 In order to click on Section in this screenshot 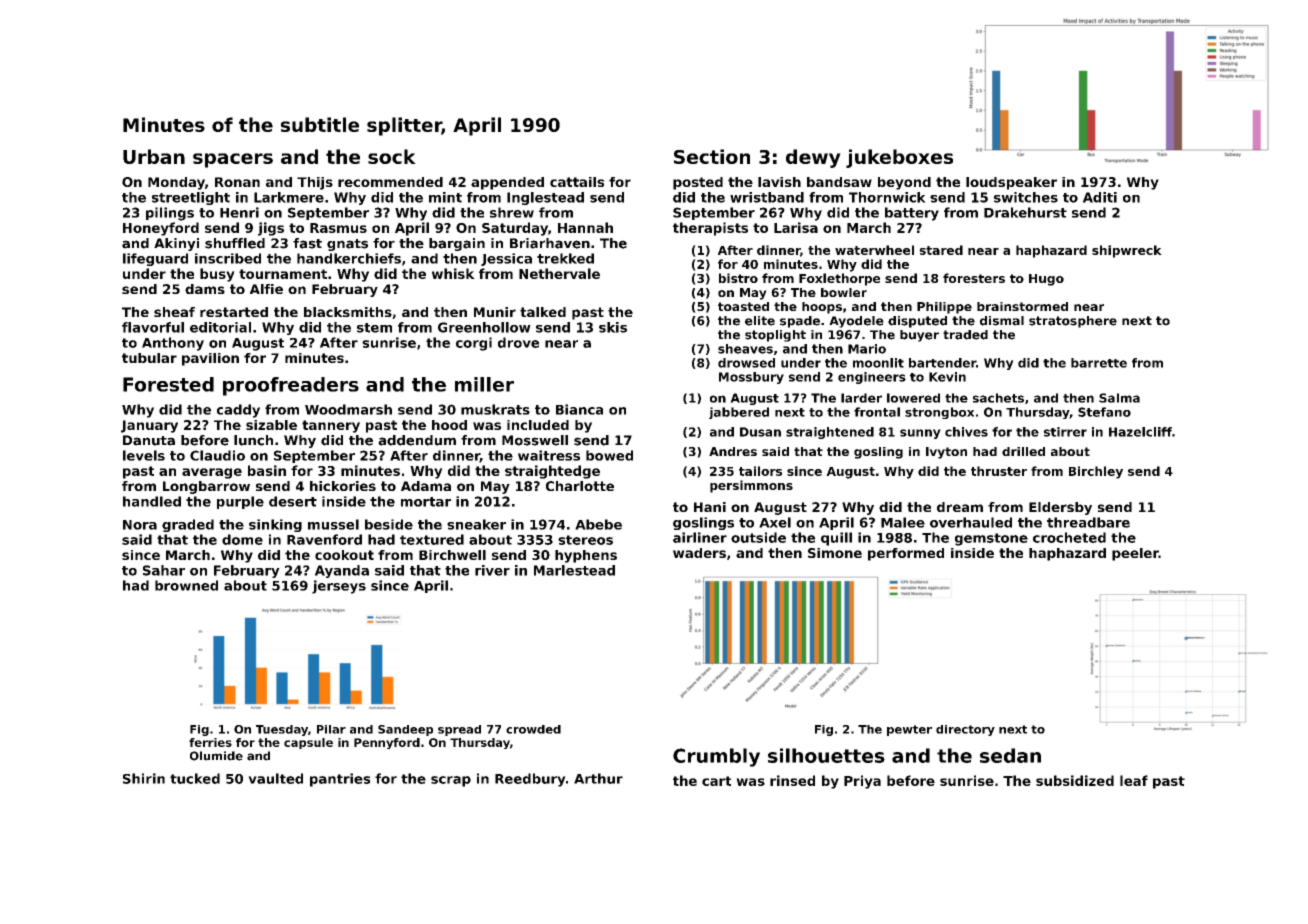, I will do `click(712, 156)`.
